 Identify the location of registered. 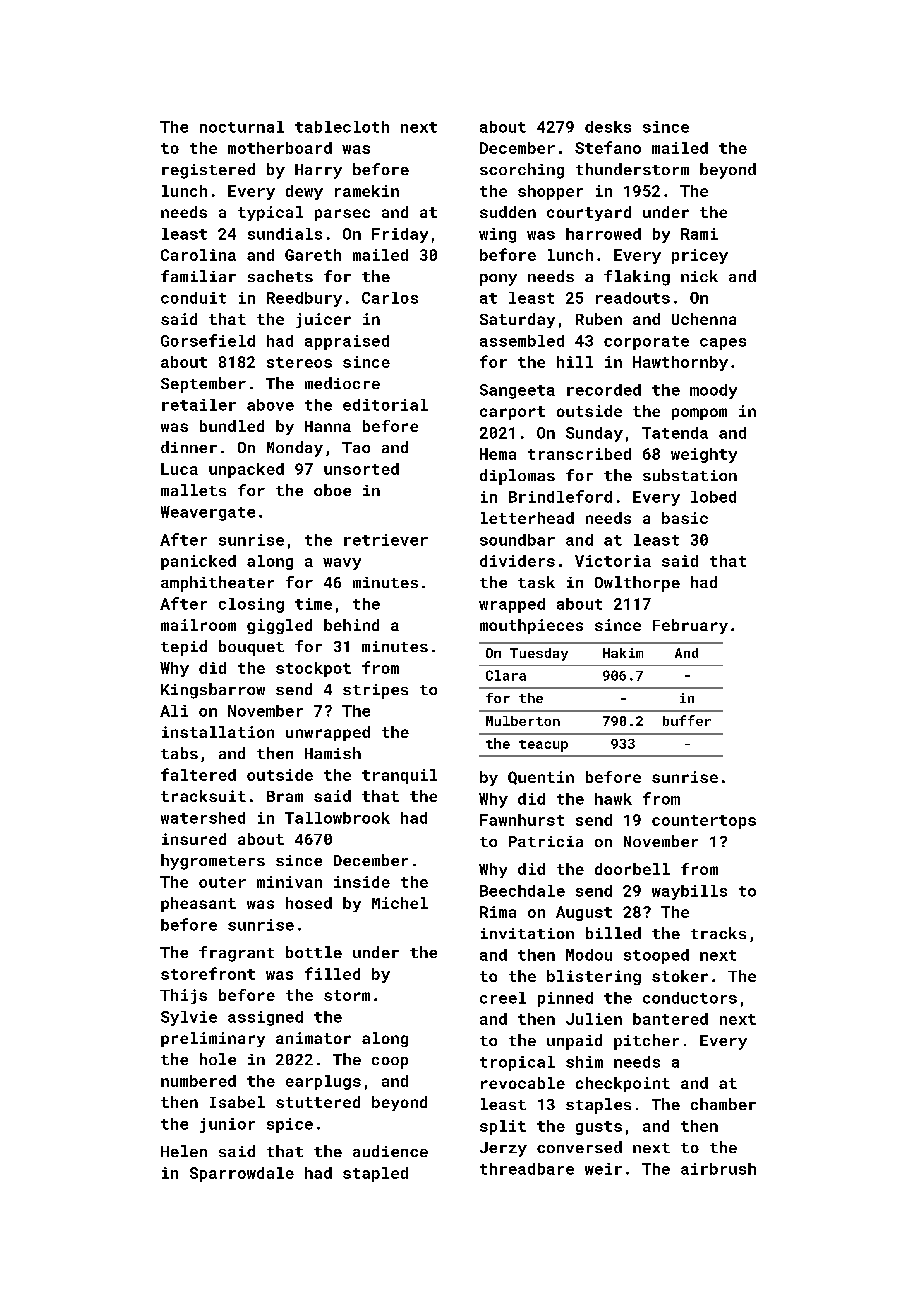
(208, 171).
